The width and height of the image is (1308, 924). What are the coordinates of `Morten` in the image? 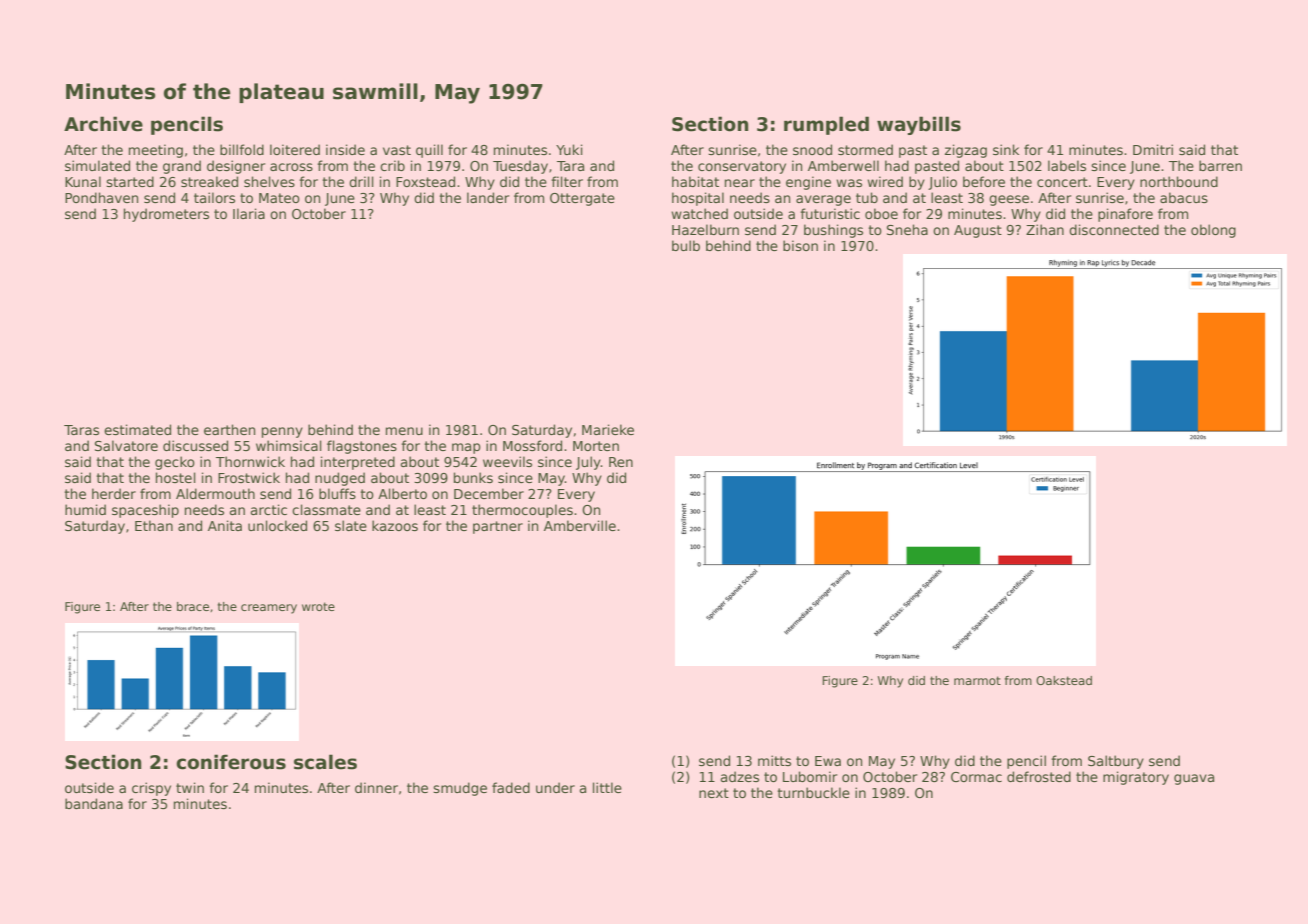 It's located at (596, 446).
